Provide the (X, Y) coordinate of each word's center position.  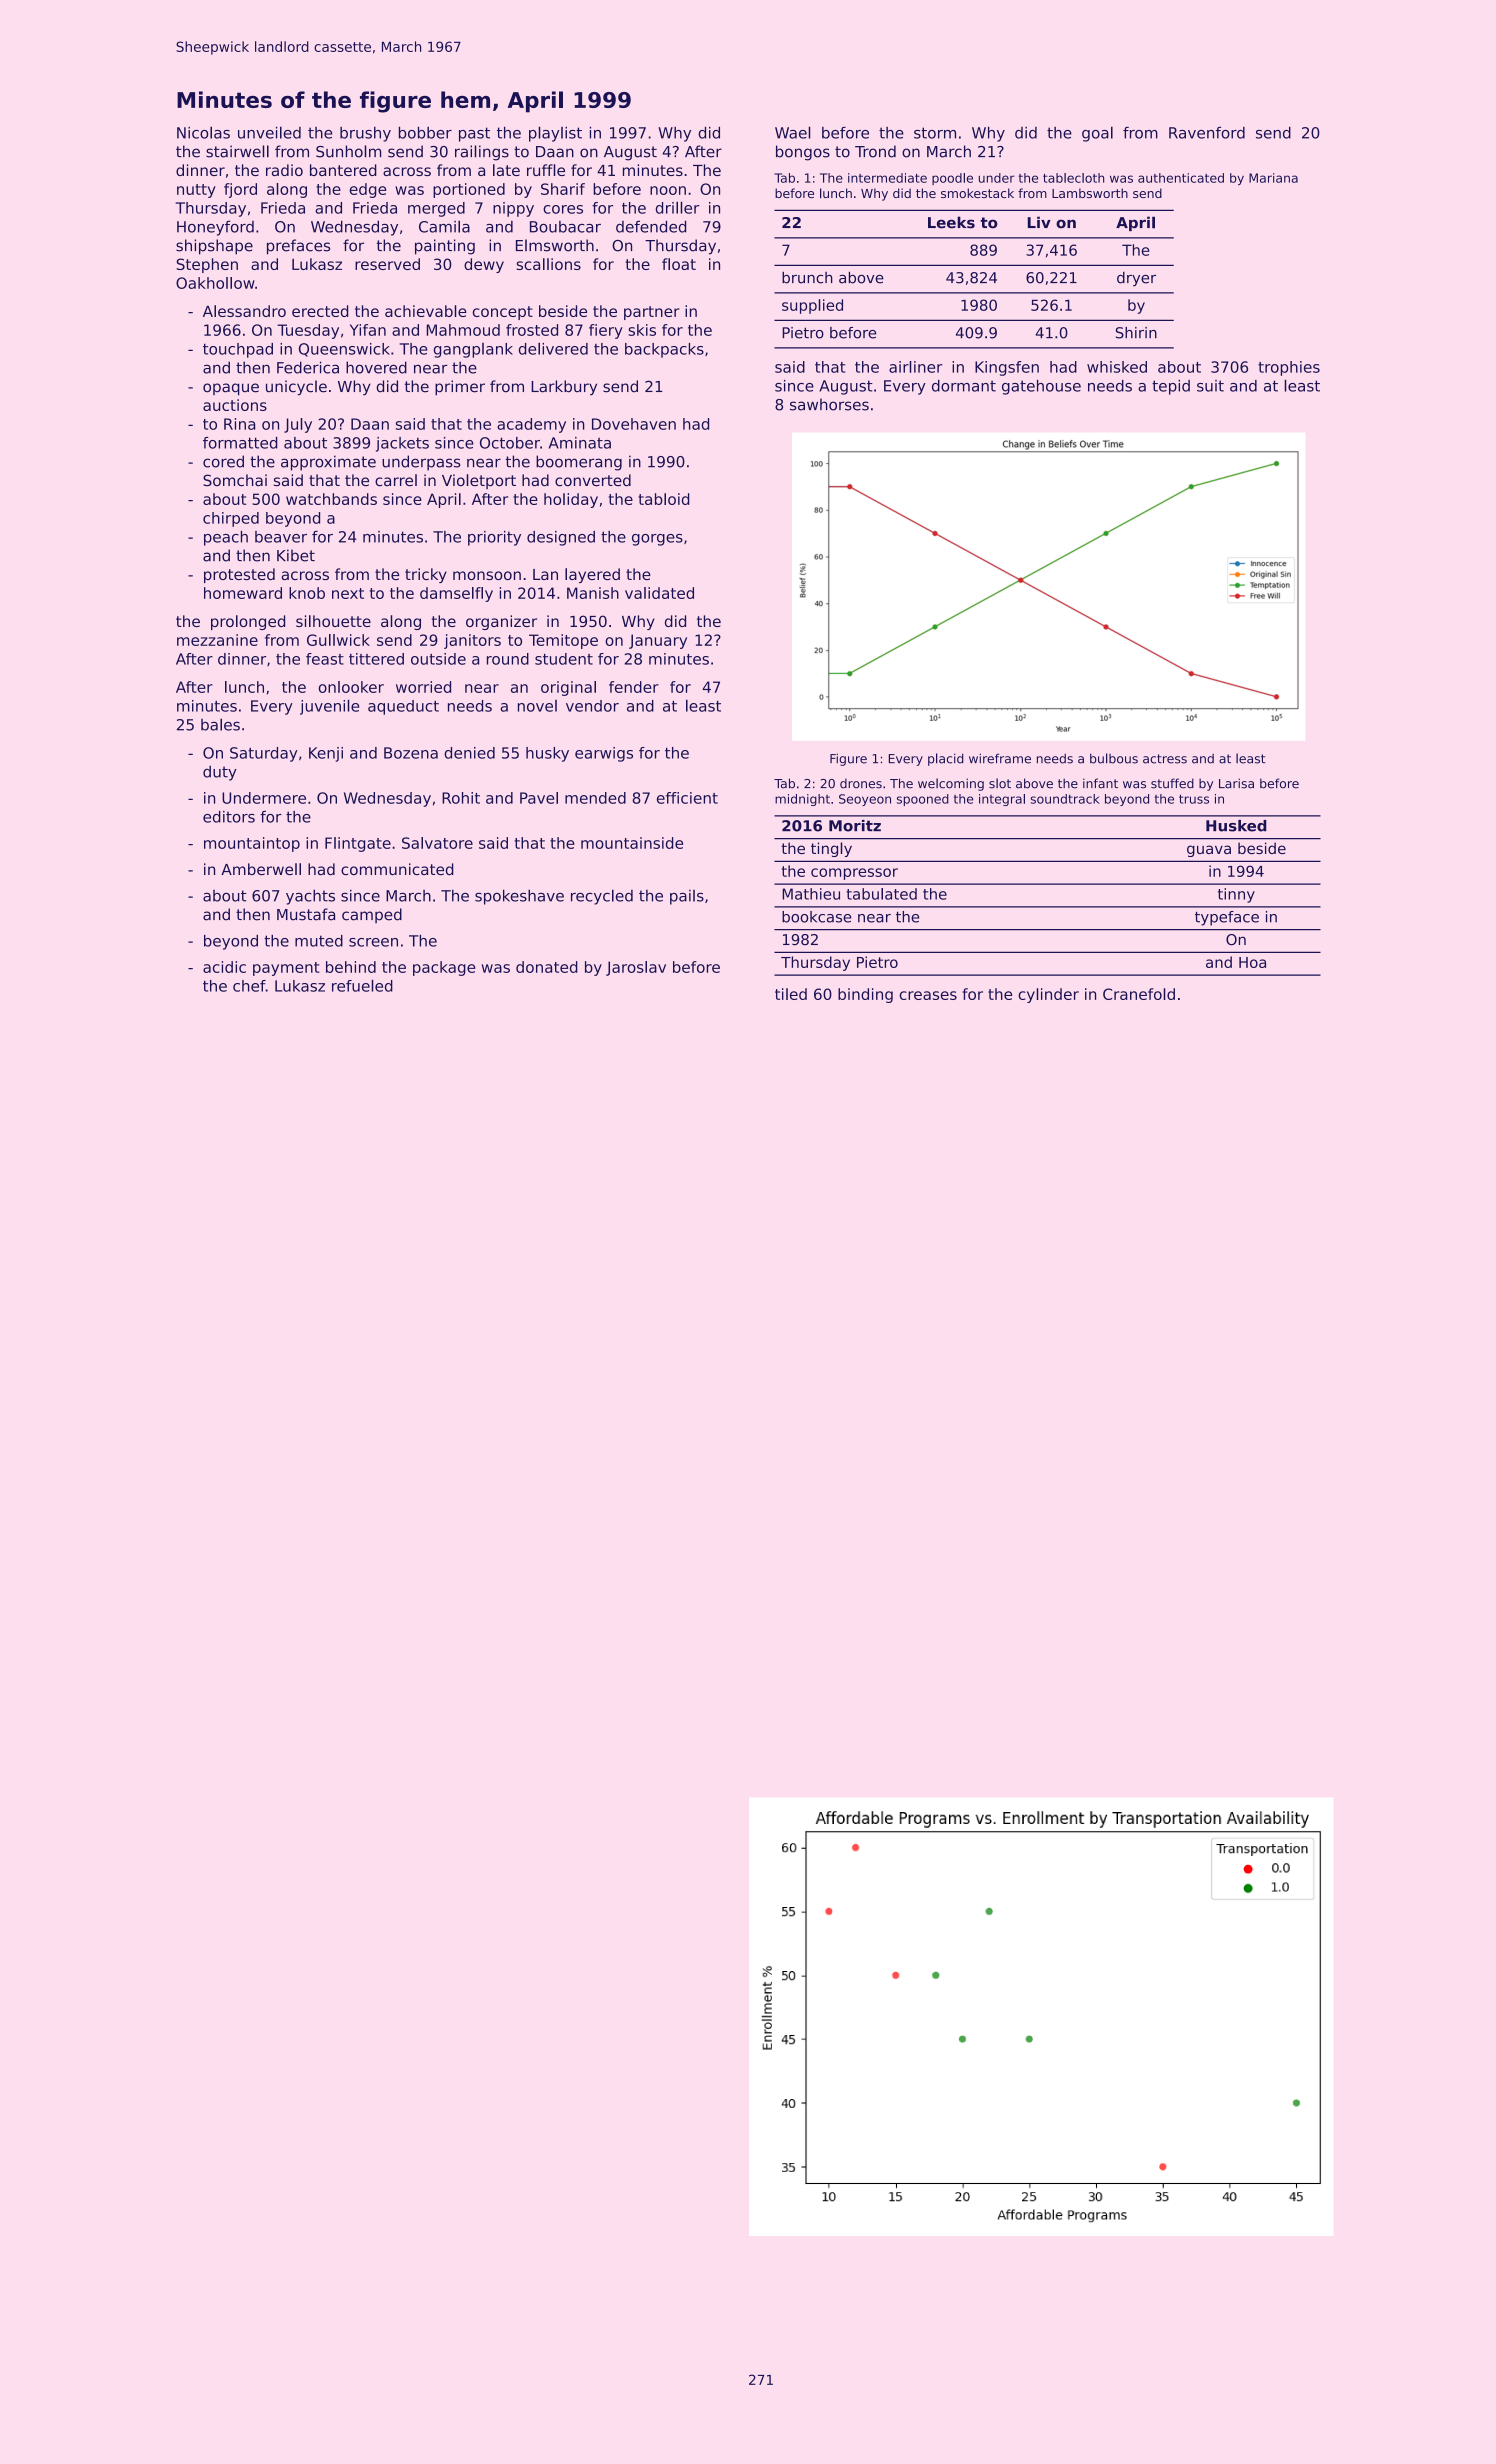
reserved (387, 264)
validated (659, 593)
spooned (923, 800)
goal (1097, 134)
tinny (1236, 895)
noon (668, 190)
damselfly (456, 594)
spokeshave (519, 897)
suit (1210, 386)
